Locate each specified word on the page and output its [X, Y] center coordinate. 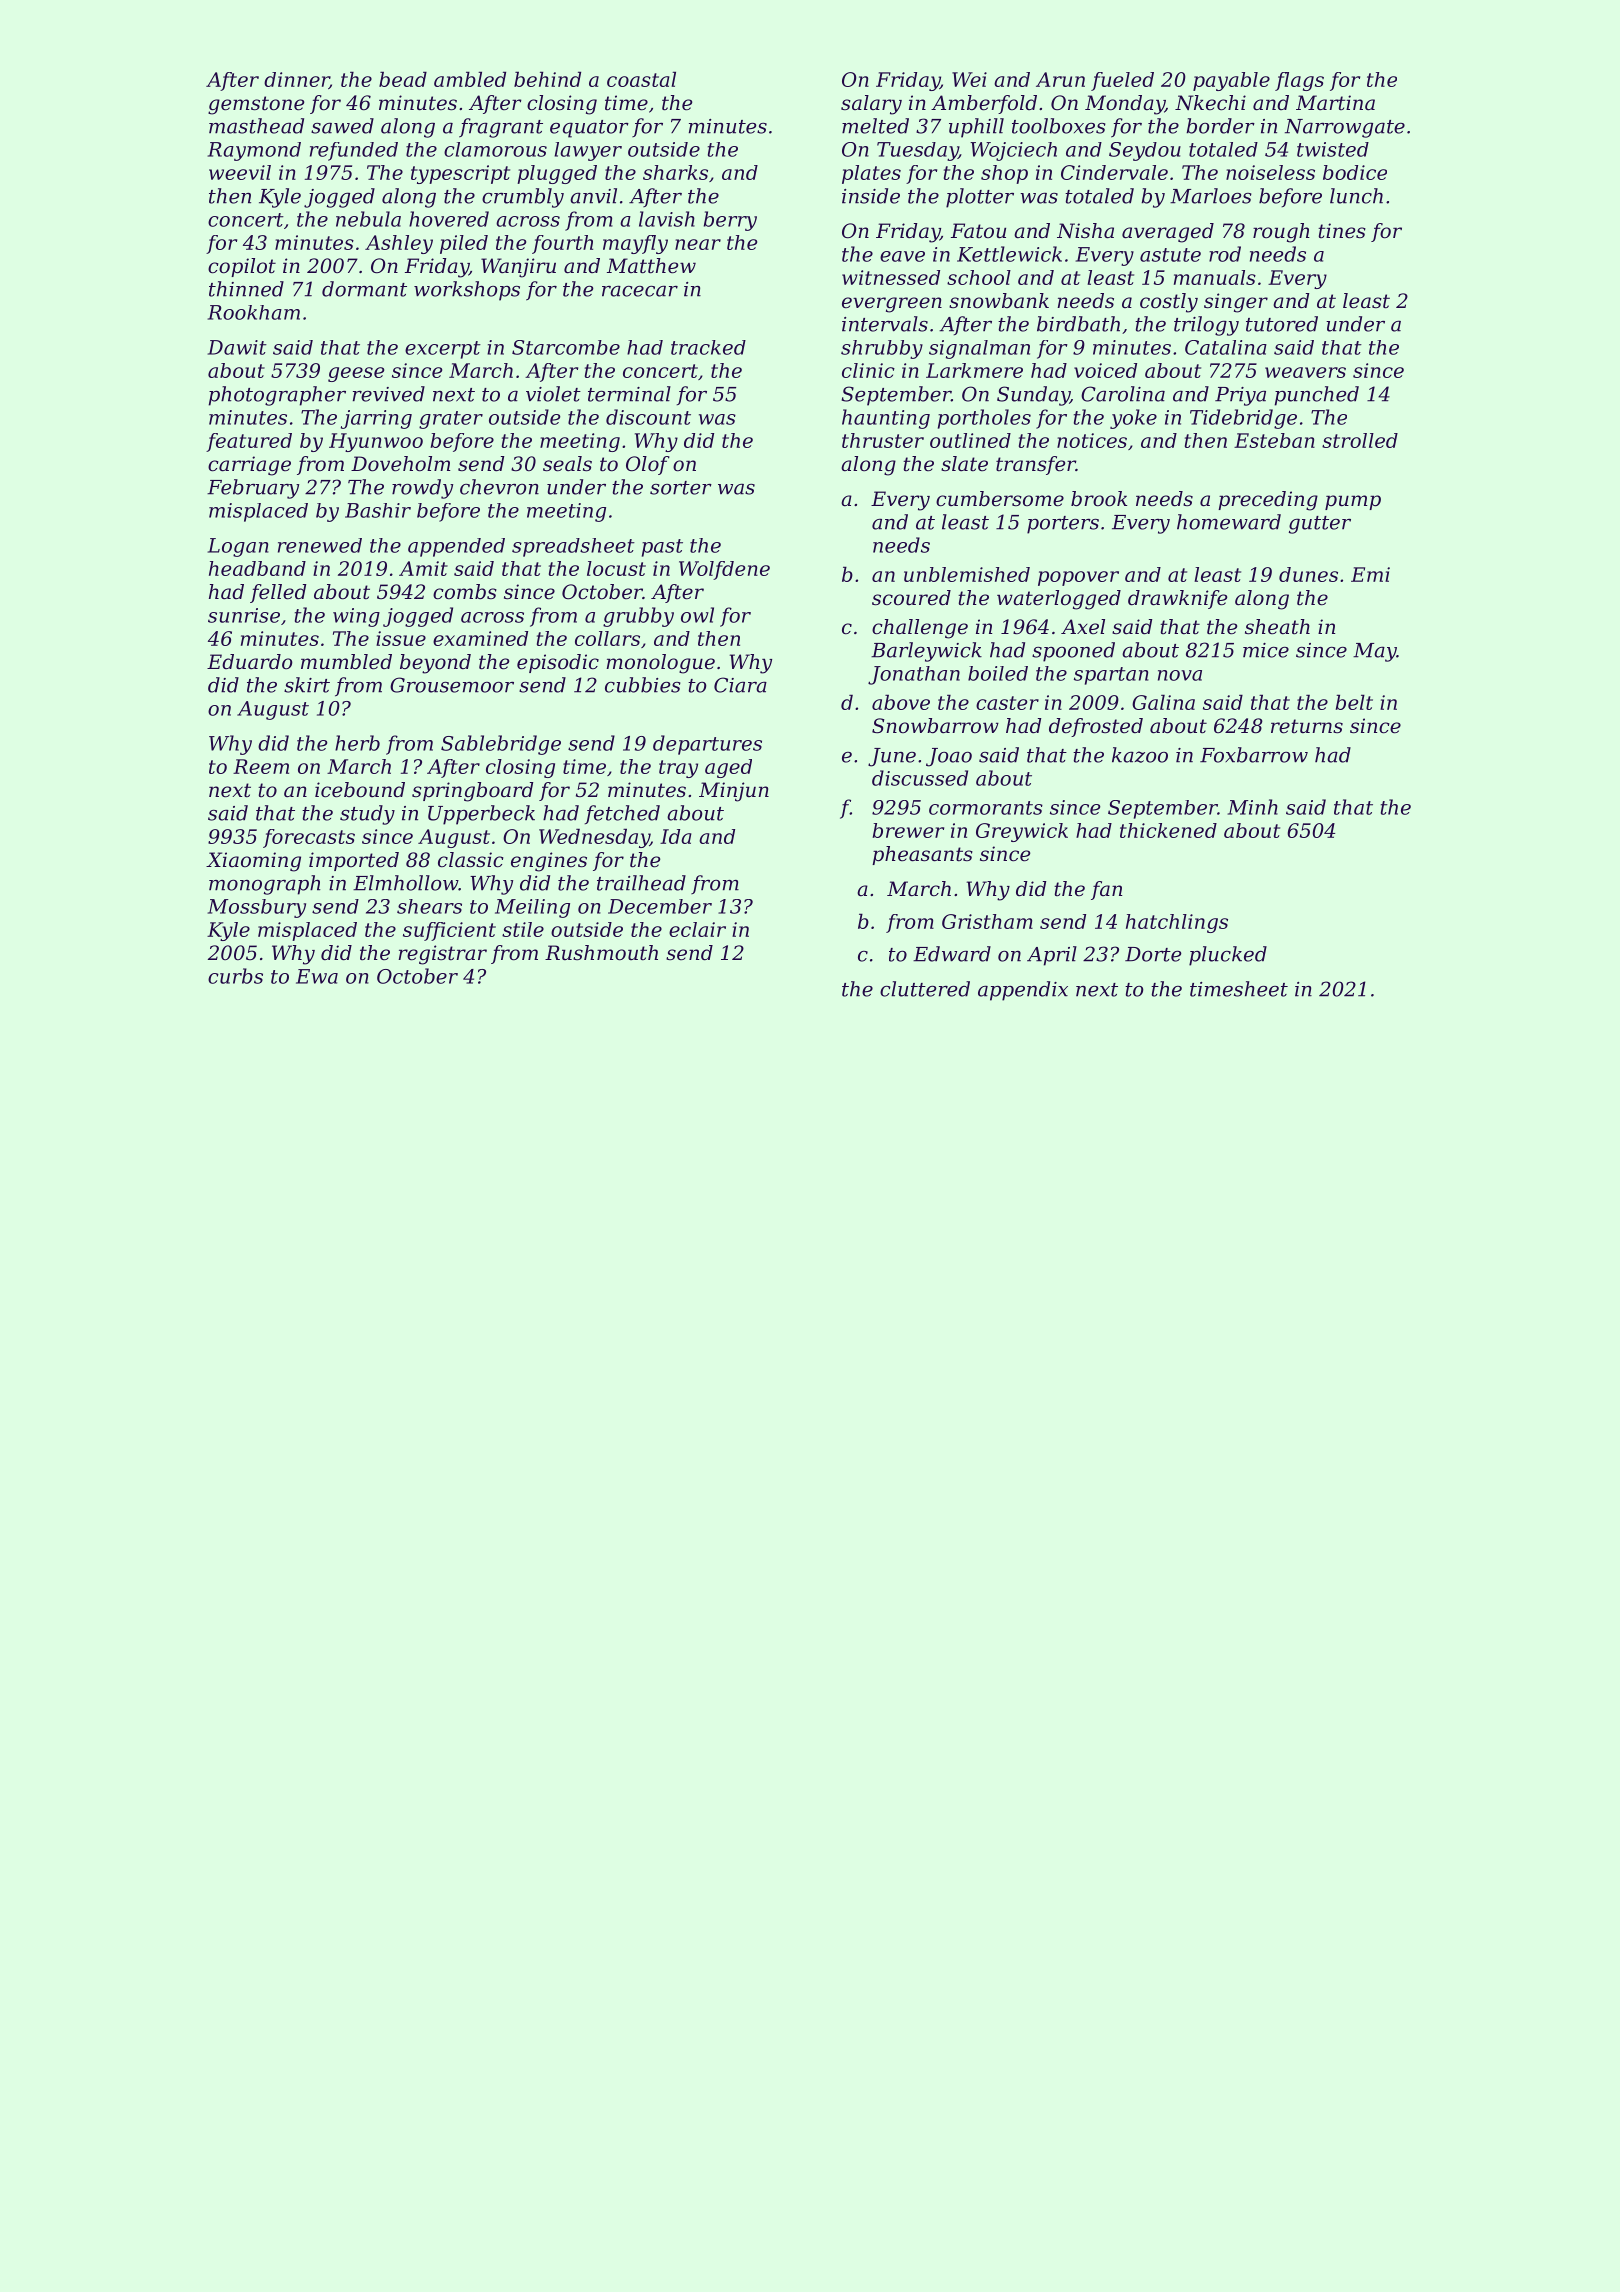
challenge [920, 629]
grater [451, 420]
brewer [908, 830]
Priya [1240, 396]
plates [871, 174]
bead [403, 79]
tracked [708, 347]
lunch [1356, 196]
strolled [1360, 440]
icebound [360, 790]
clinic [868, 370]
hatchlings [1177, 923]
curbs [235, 976]
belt [1354, 702]
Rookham [254, 312]
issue [401, 638]
